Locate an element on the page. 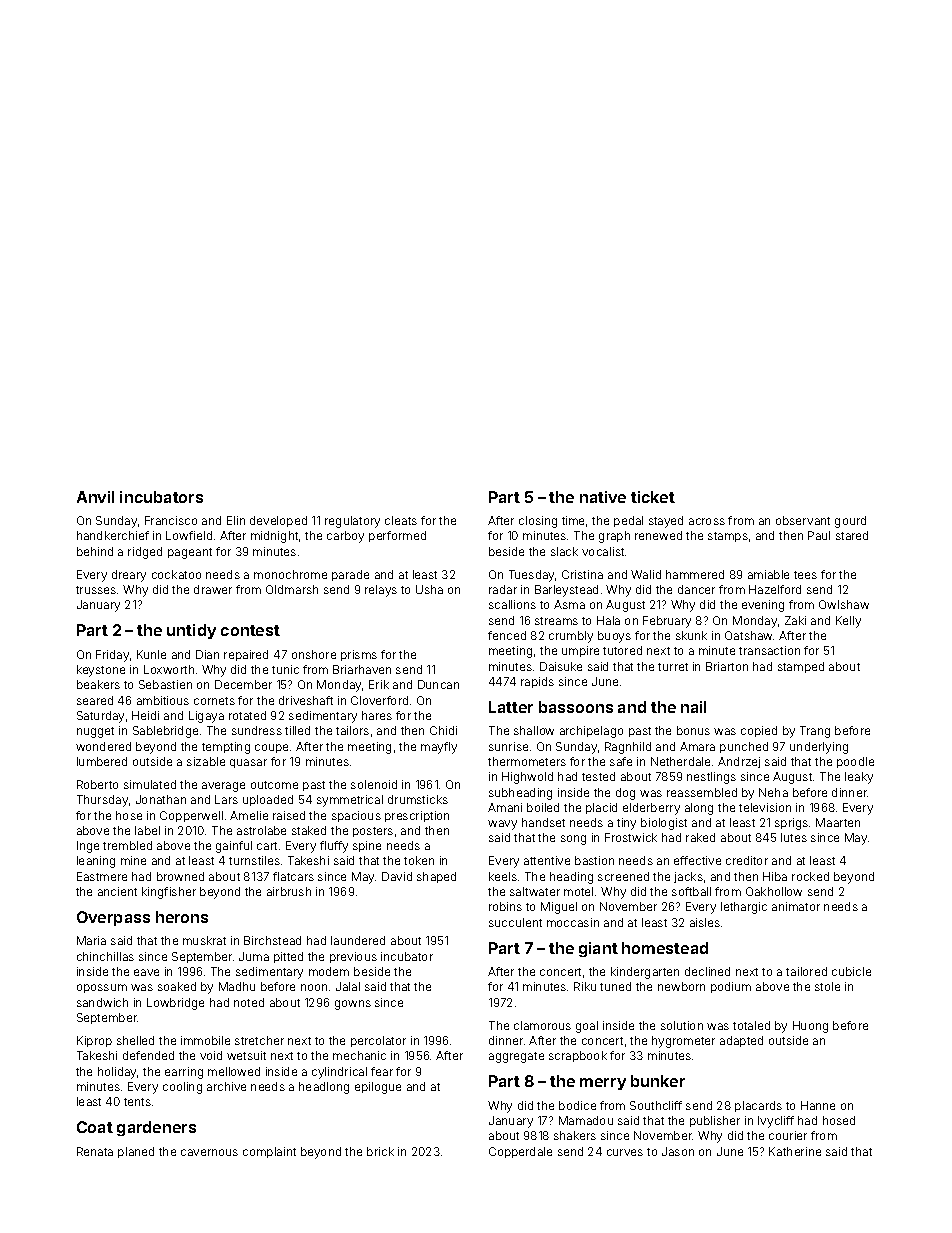 The width and height of the page is (952, 1233). gourd is located at coordinates (850, 522).
